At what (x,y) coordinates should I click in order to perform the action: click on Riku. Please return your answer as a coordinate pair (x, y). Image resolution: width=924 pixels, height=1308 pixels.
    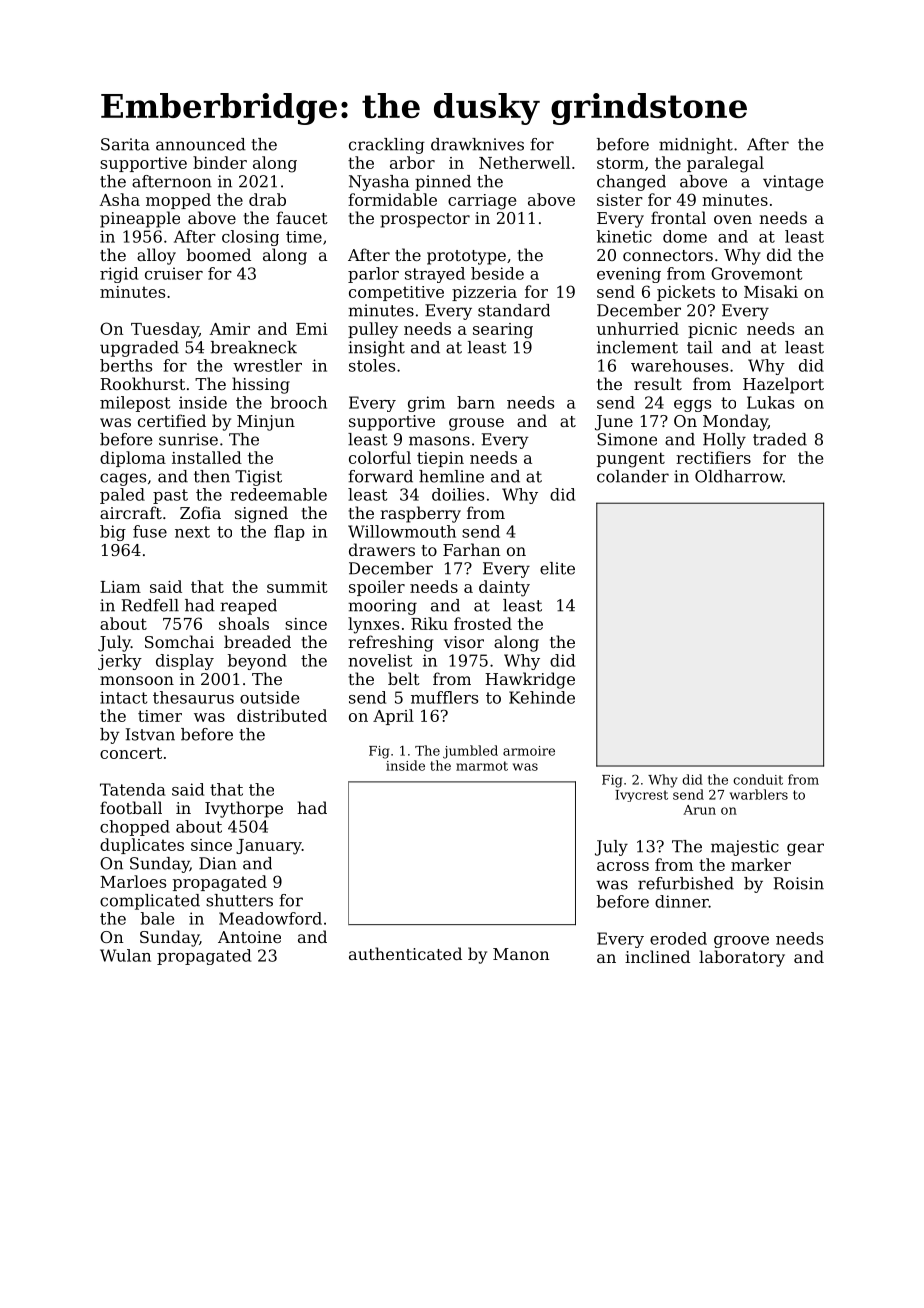
    Looking at the image, I should click on (429, 623).
